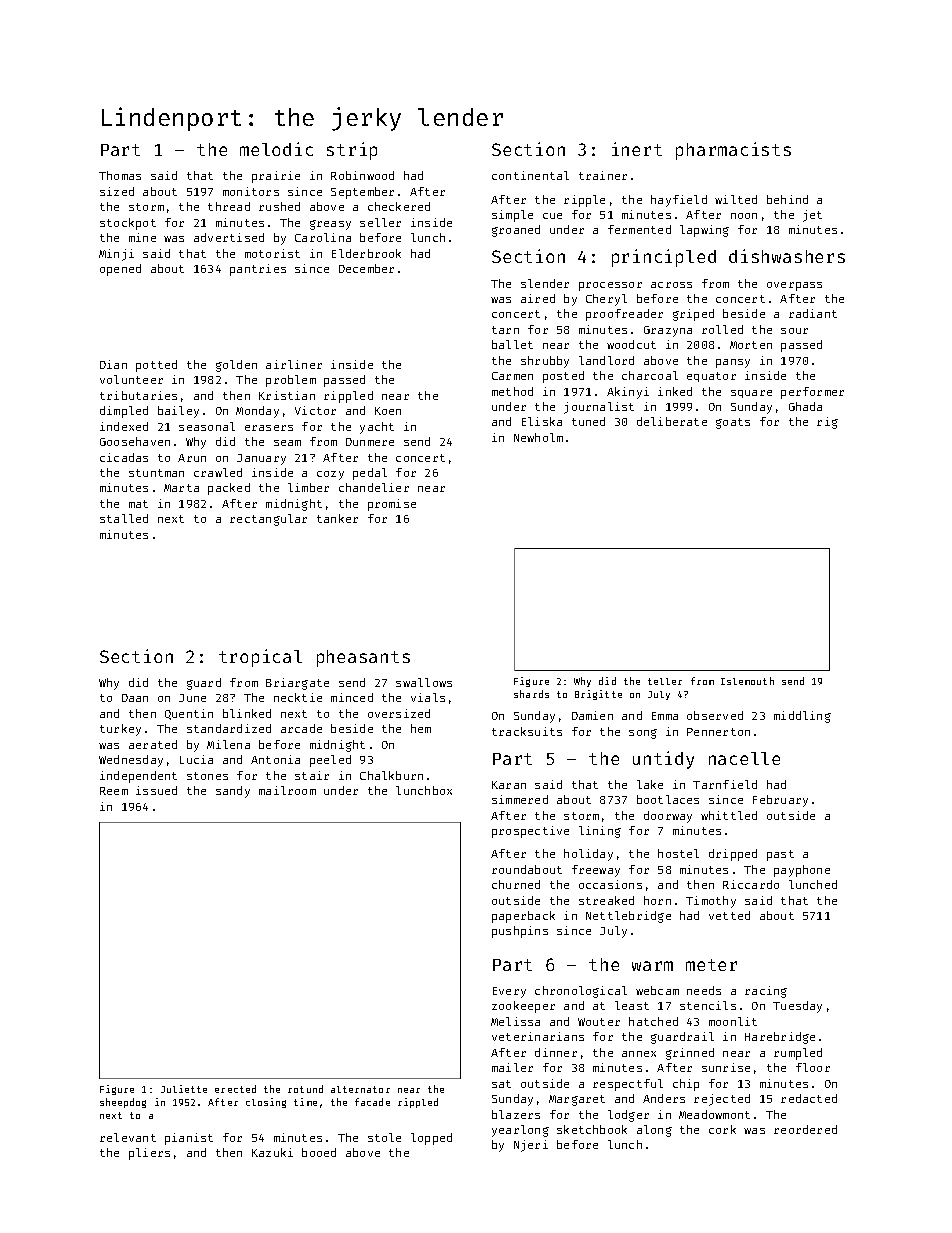 This screenshot has width=952, height=1233. I want to click on issued, so click(156, 790).
